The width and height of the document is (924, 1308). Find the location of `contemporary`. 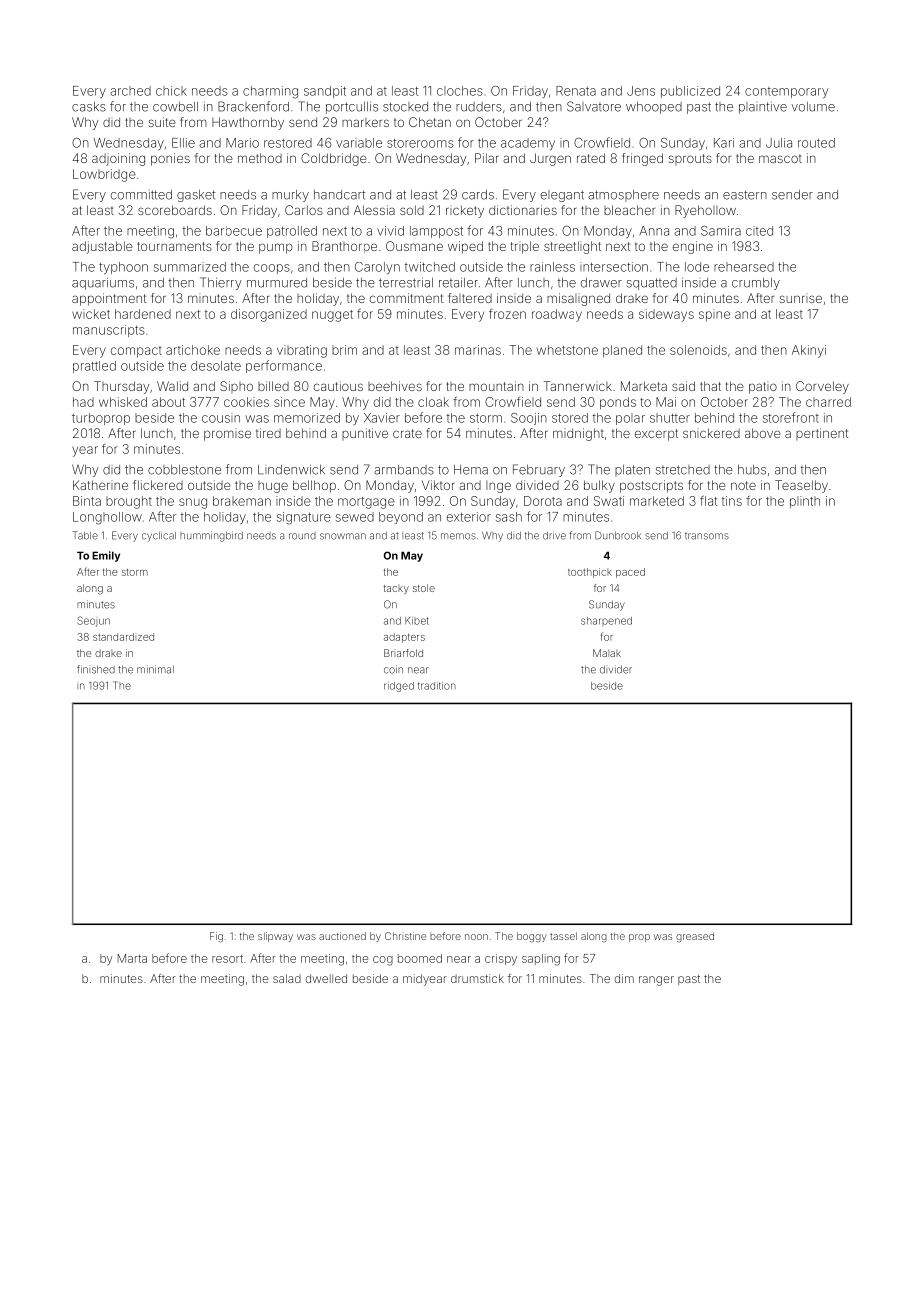

contemporary is located at coordinates (786, 92).
